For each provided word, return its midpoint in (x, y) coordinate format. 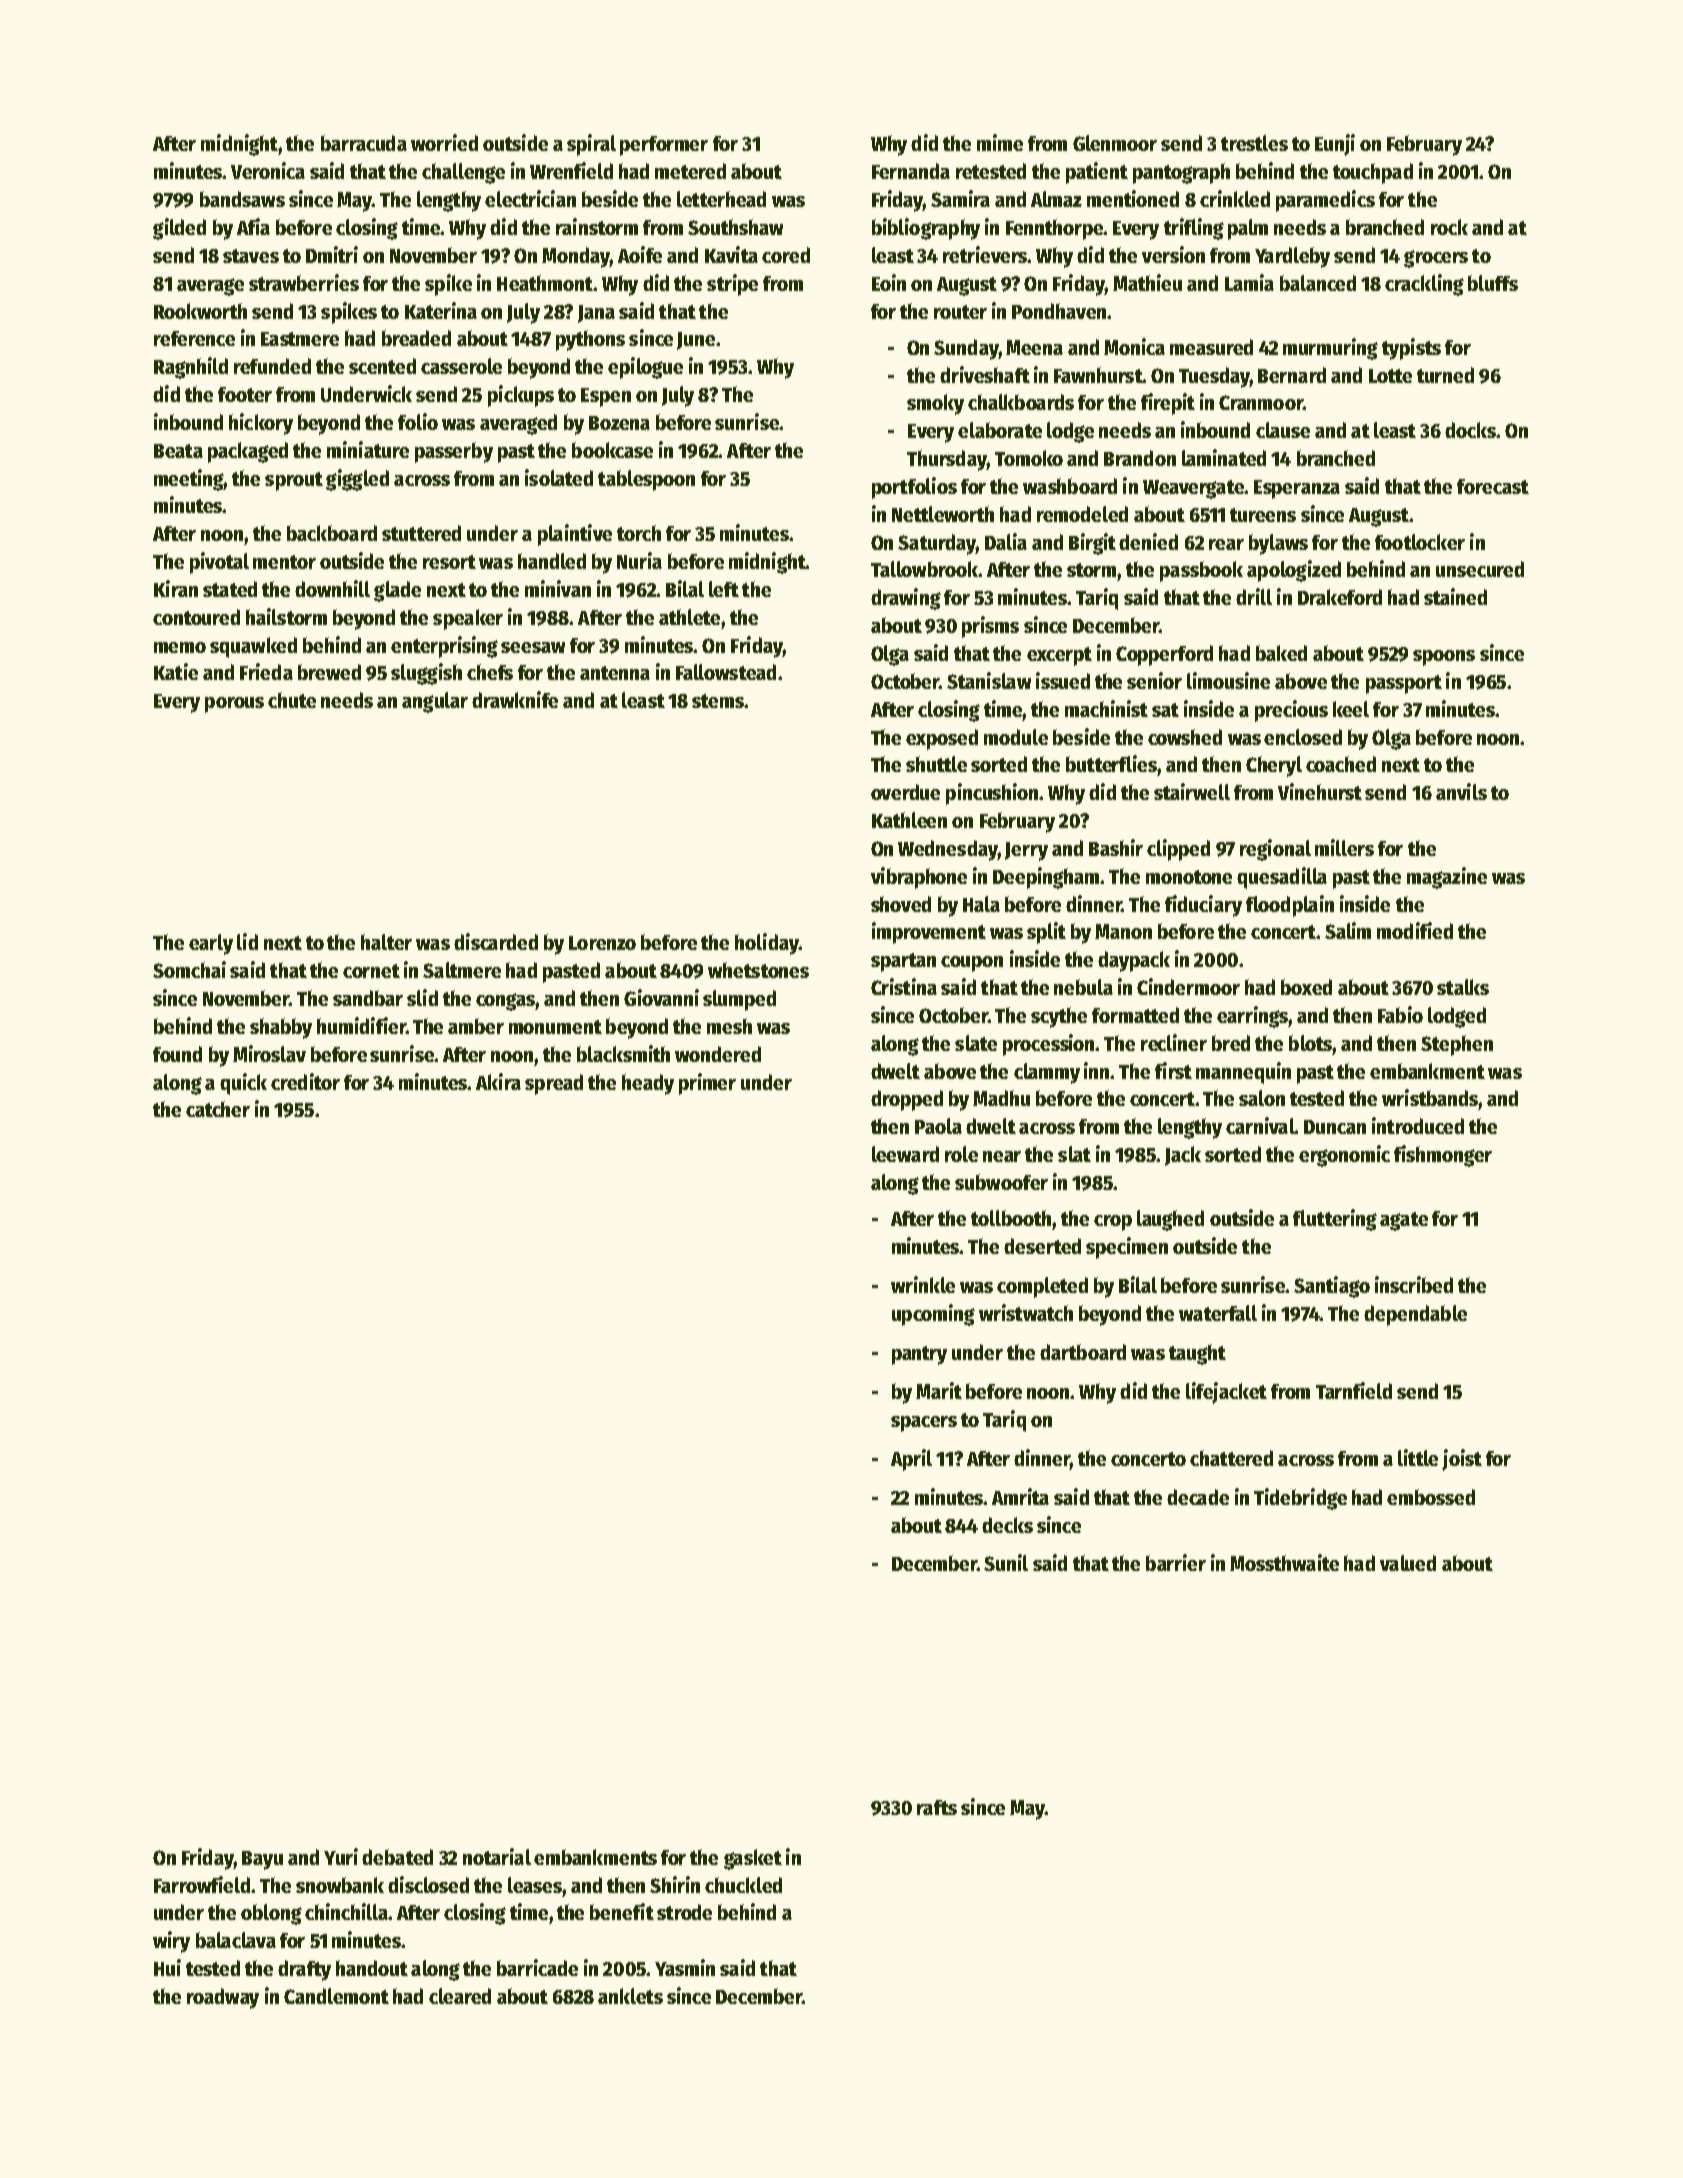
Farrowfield (202, 1884)
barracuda (364, 143)
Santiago (1332, 1287)
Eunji (1335, 145)
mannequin (1243, 1073)
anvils (1461, 791)
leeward (905, 1154)
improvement (929, 933)
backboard (332, 533)
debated (397, 1857)
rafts (937, 1807)
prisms (990, 627)
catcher (218, 1109)
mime (1000, 142)
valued (1408, 1563)
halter (386, 942)
